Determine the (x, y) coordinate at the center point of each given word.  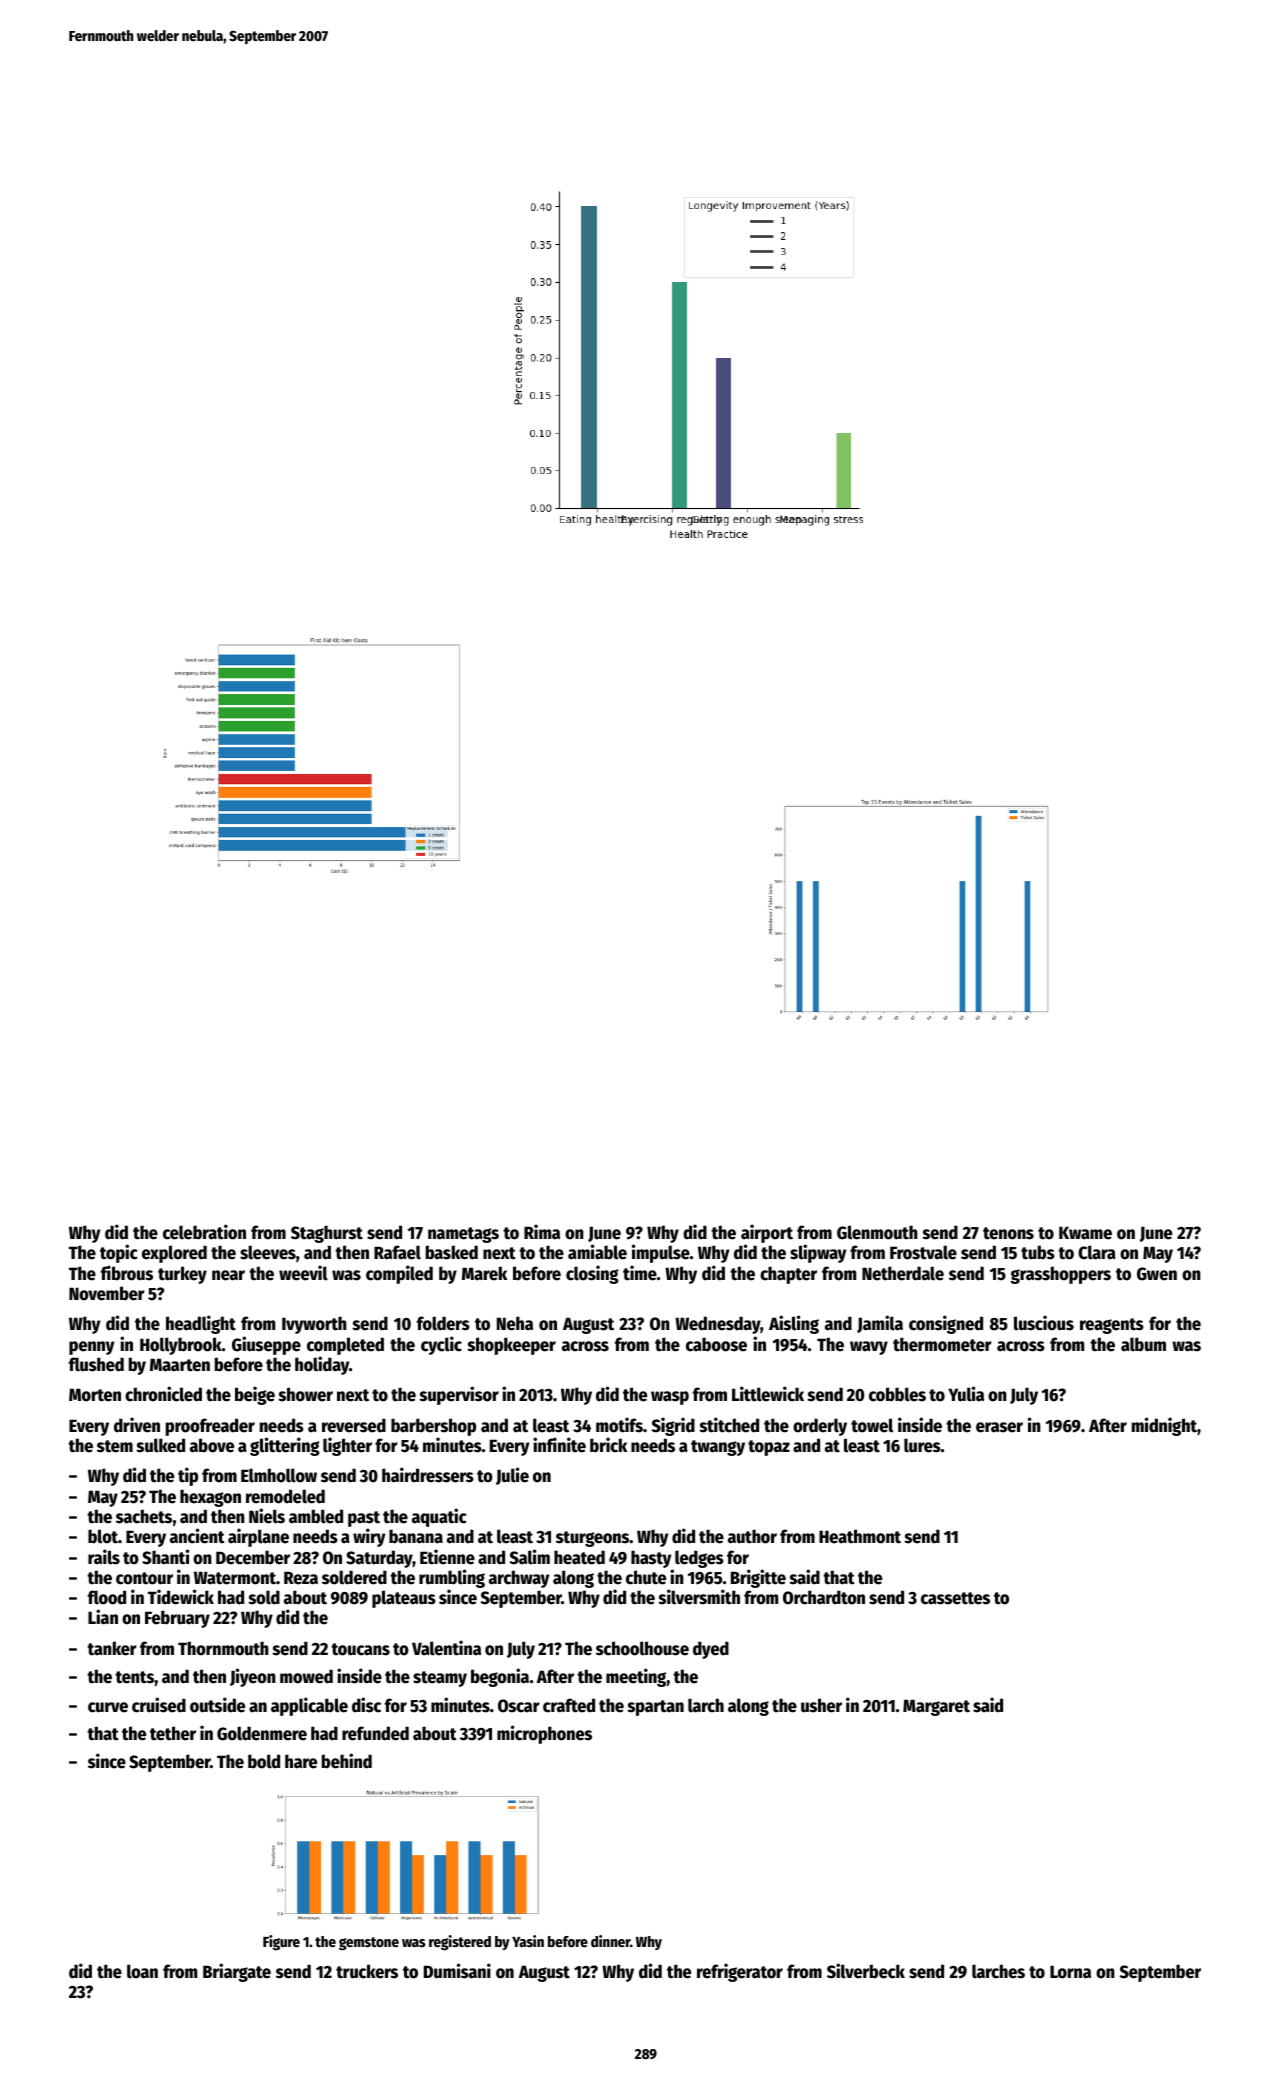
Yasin (528, 1941)
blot (103, 1536)
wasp (670, 1398)
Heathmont (860, 1536)
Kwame (1085, 1233)
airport (767, 1233)
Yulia (966, 1394)
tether (173, 1733)
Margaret (936, 1707)
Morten (95, 1395)
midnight (1164, 1426)
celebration (204, 1232)
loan (142, 1971)
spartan (656, 1708)
